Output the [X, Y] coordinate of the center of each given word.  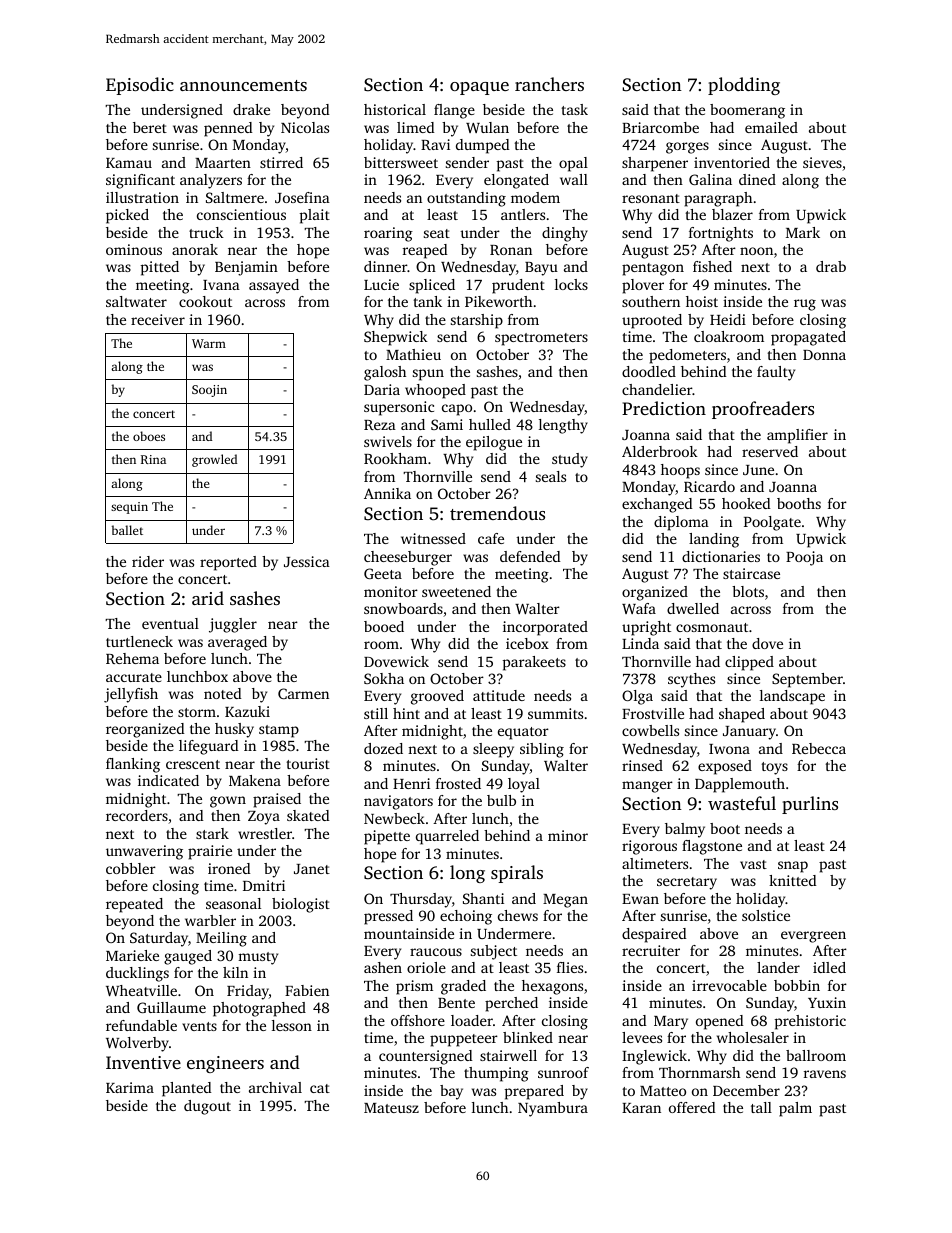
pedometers [687, 356]
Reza [380, 425]
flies [570, 967]
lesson [292, 1025]
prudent [518, 286]
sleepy [493, 750]
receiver [158, 319]
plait [315, 216]
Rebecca [819, 748]
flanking [133, 765]
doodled [649, 371]
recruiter [651, 950]
